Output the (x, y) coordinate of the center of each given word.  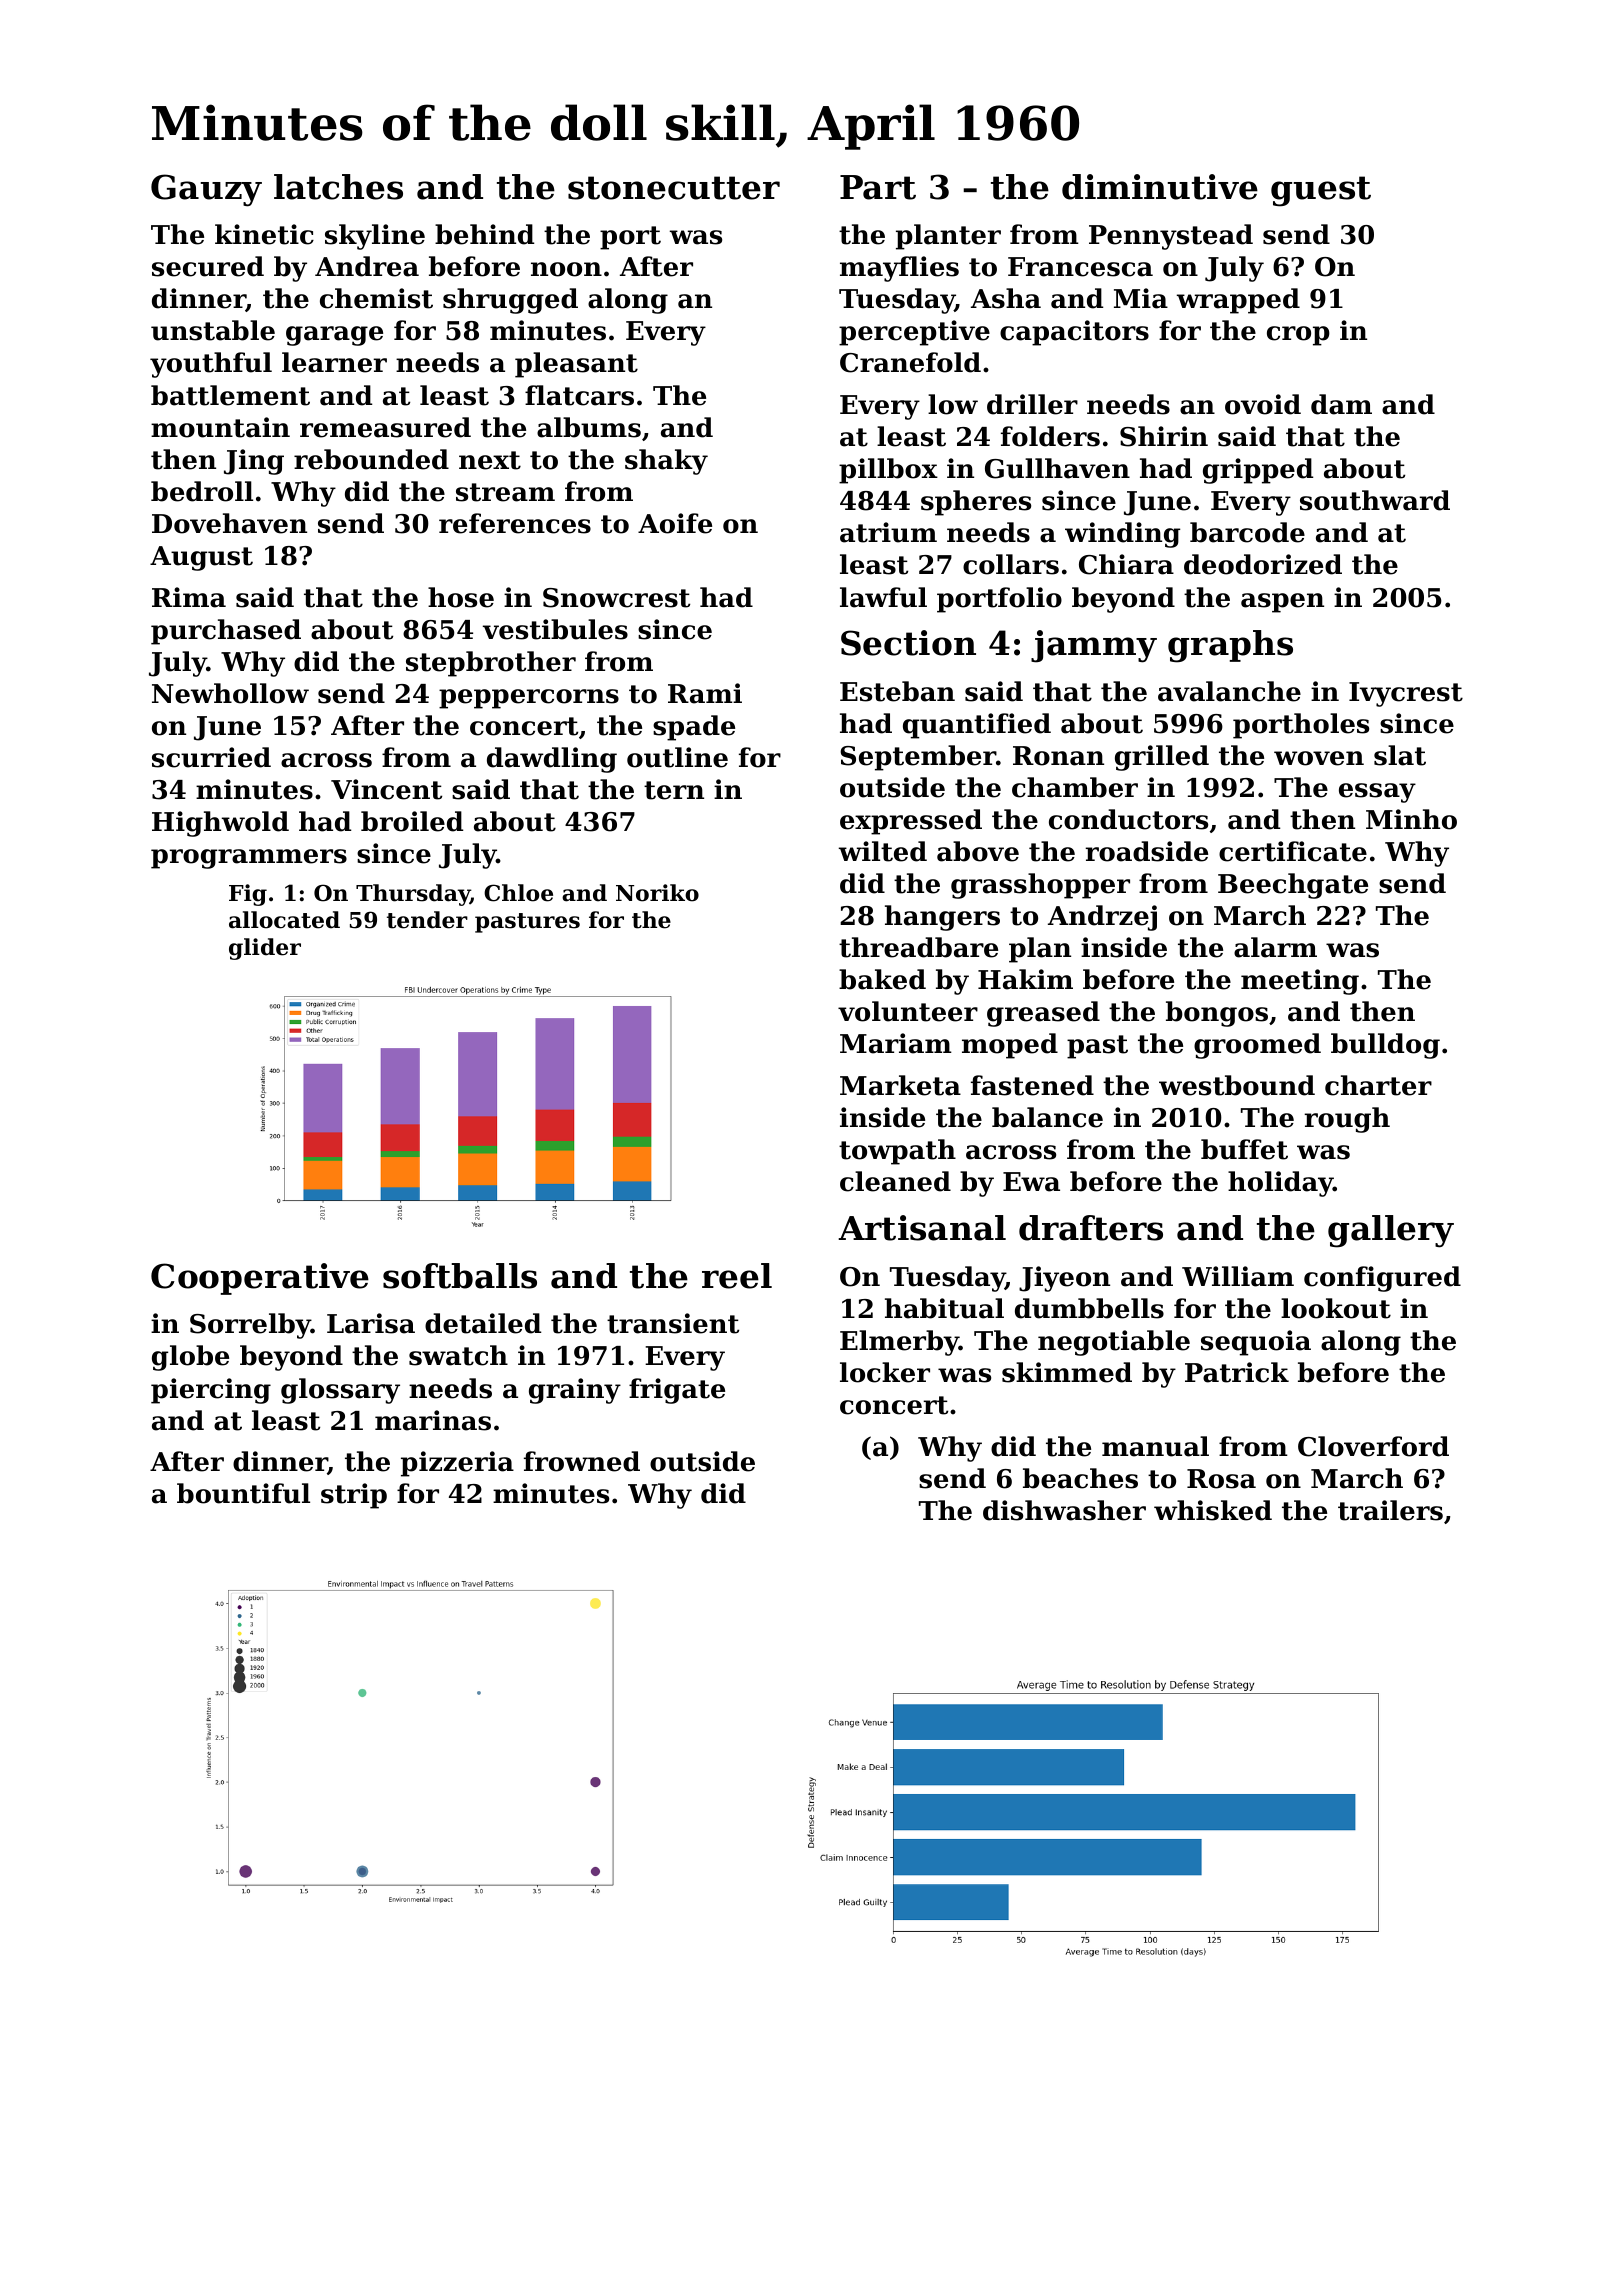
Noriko (657, 893)
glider (265, 949)
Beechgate (1293, 886)
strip (354, 1496)
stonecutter (674, 188)
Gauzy (206, 190)
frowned (582, 1461)
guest (1321, 191)
